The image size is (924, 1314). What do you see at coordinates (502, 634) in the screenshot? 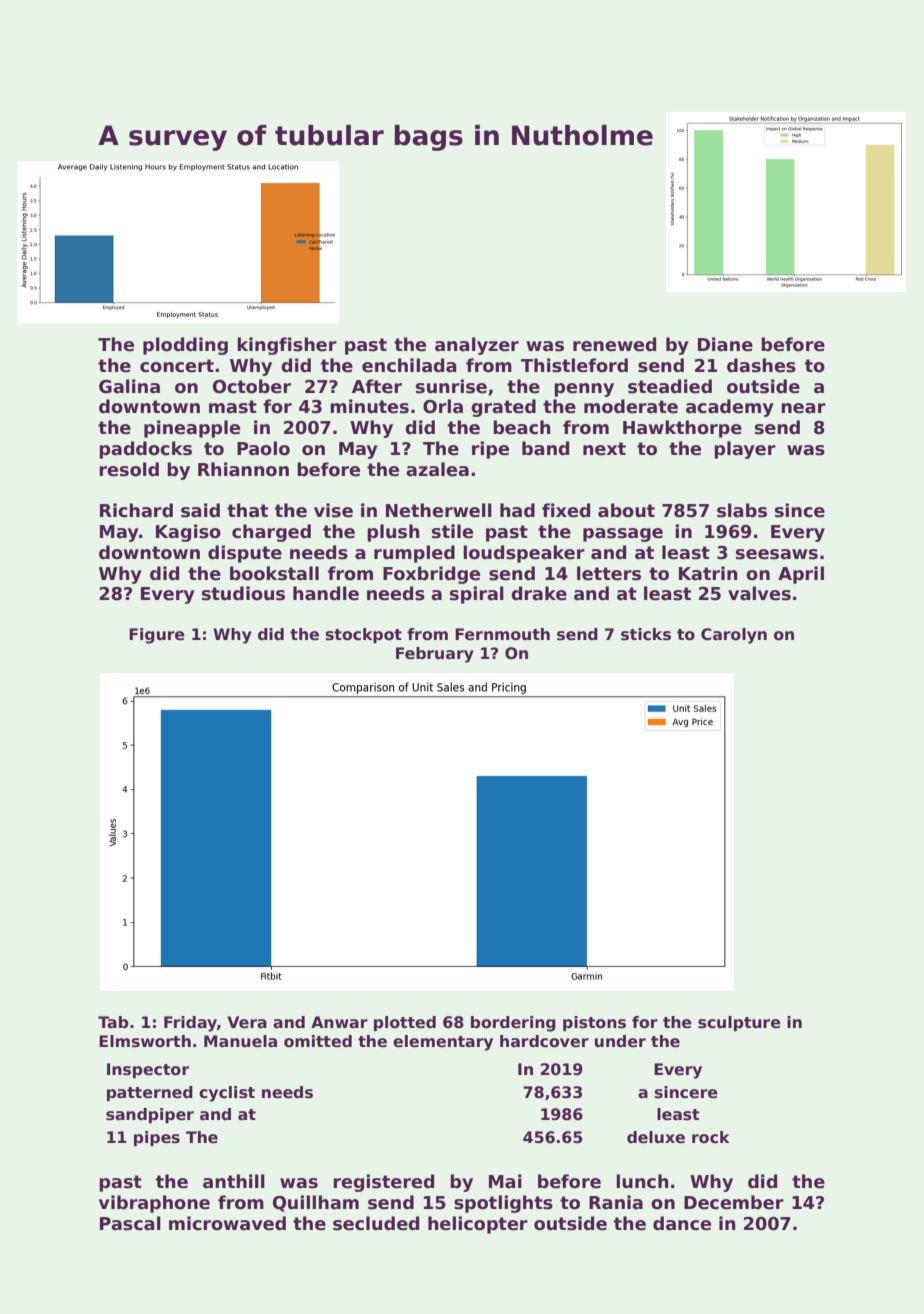
I see `Fernmouth` at bounding box center [502, 634].
